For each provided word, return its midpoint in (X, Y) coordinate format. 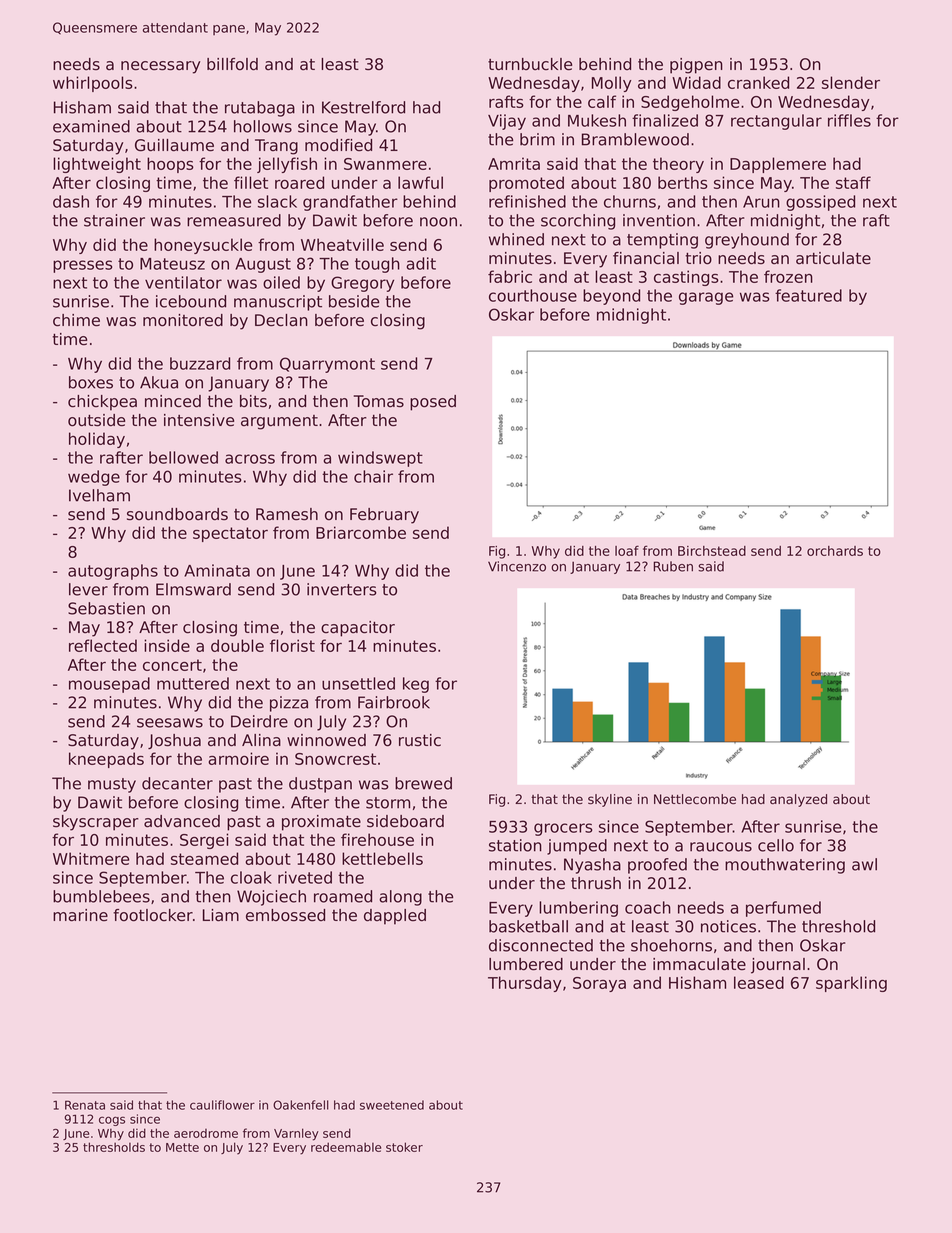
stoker (404, 1147)
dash (71, 201)
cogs (112, 1121)
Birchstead (712, 551)
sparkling (851, 984)
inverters (342, 589)
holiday (97, 440)
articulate (833, 258)
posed (433, 403)
